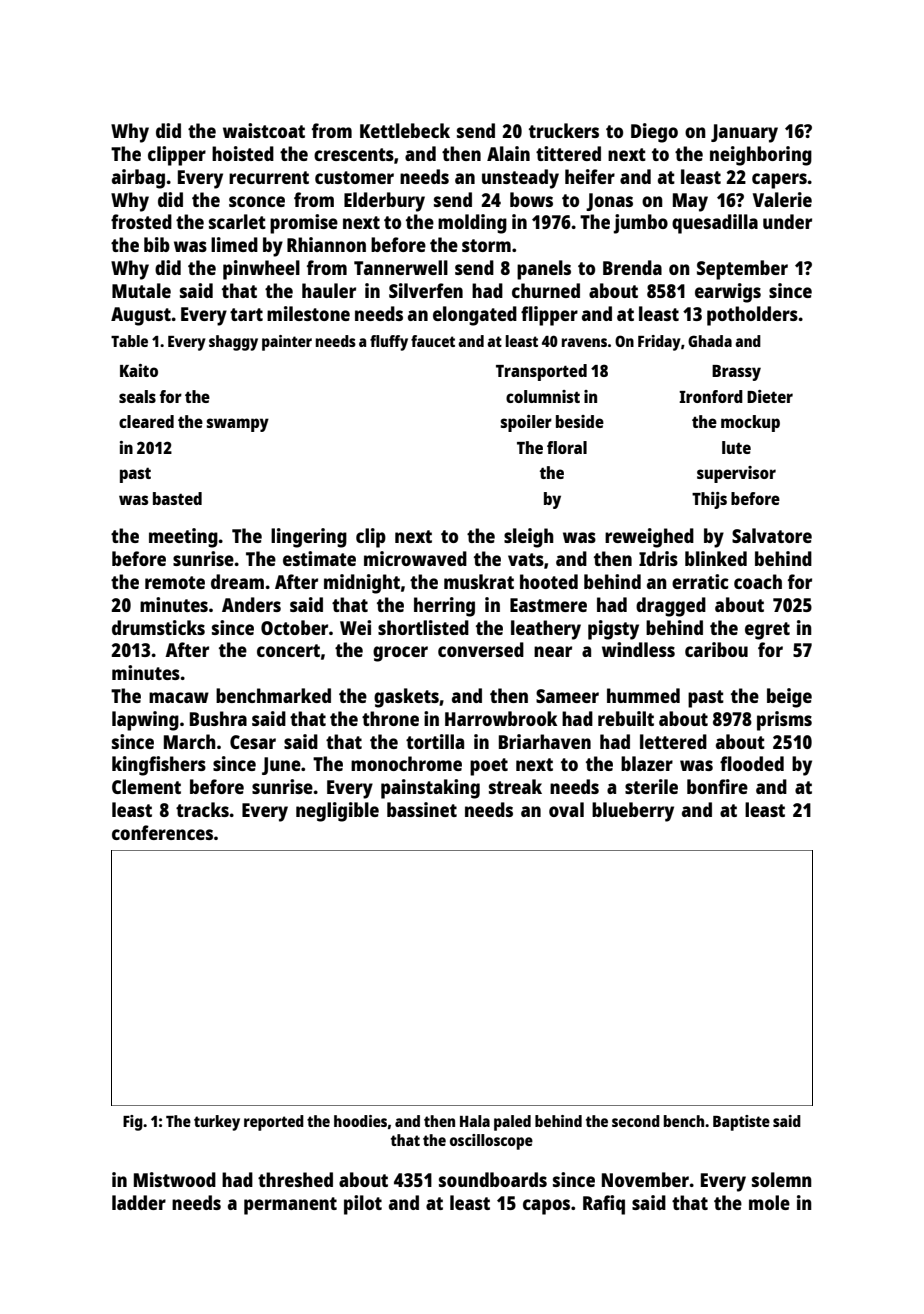  I want to click on beside, so click(580, 421).
